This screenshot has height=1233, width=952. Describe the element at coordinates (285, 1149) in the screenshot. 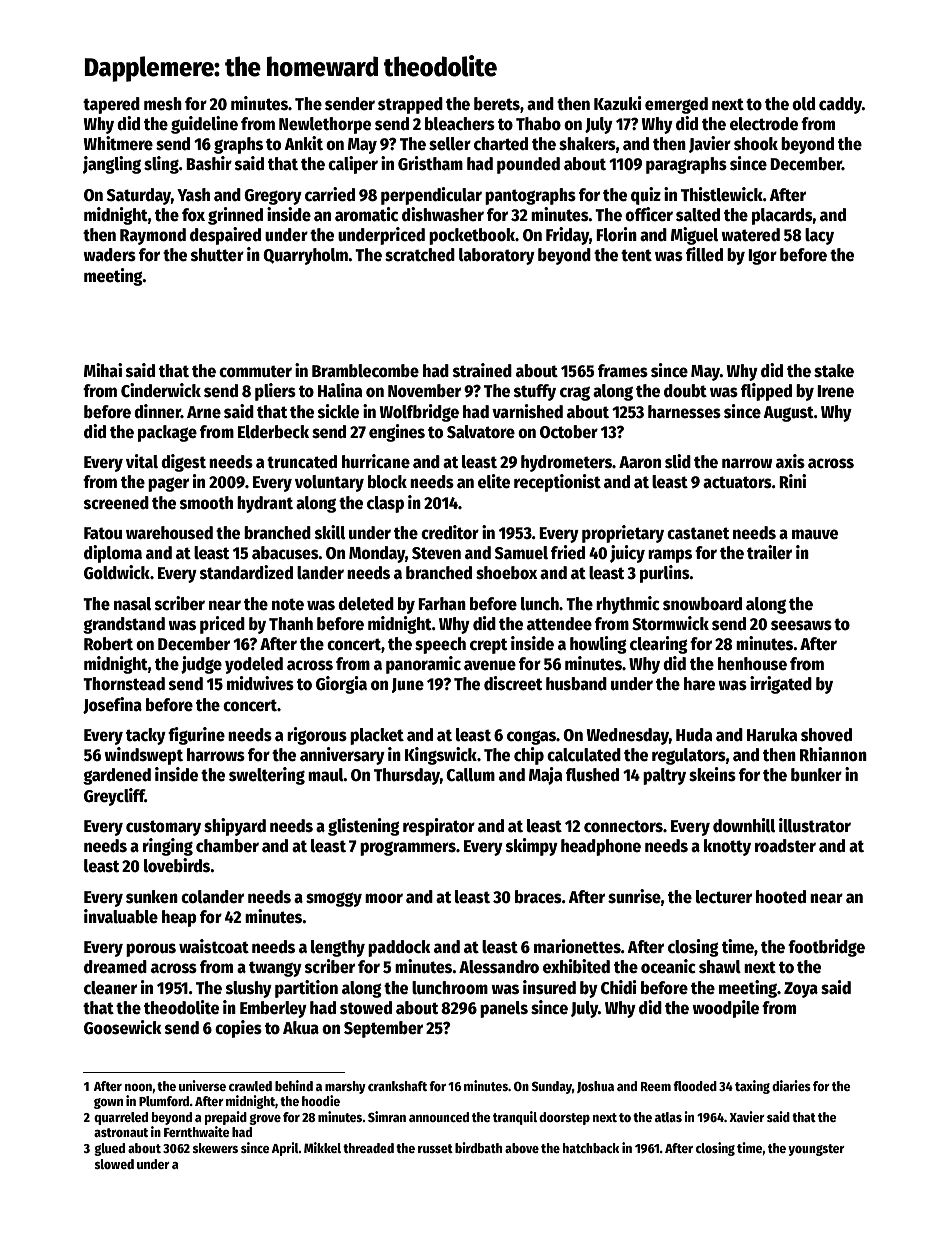

I see `April` at that location.
